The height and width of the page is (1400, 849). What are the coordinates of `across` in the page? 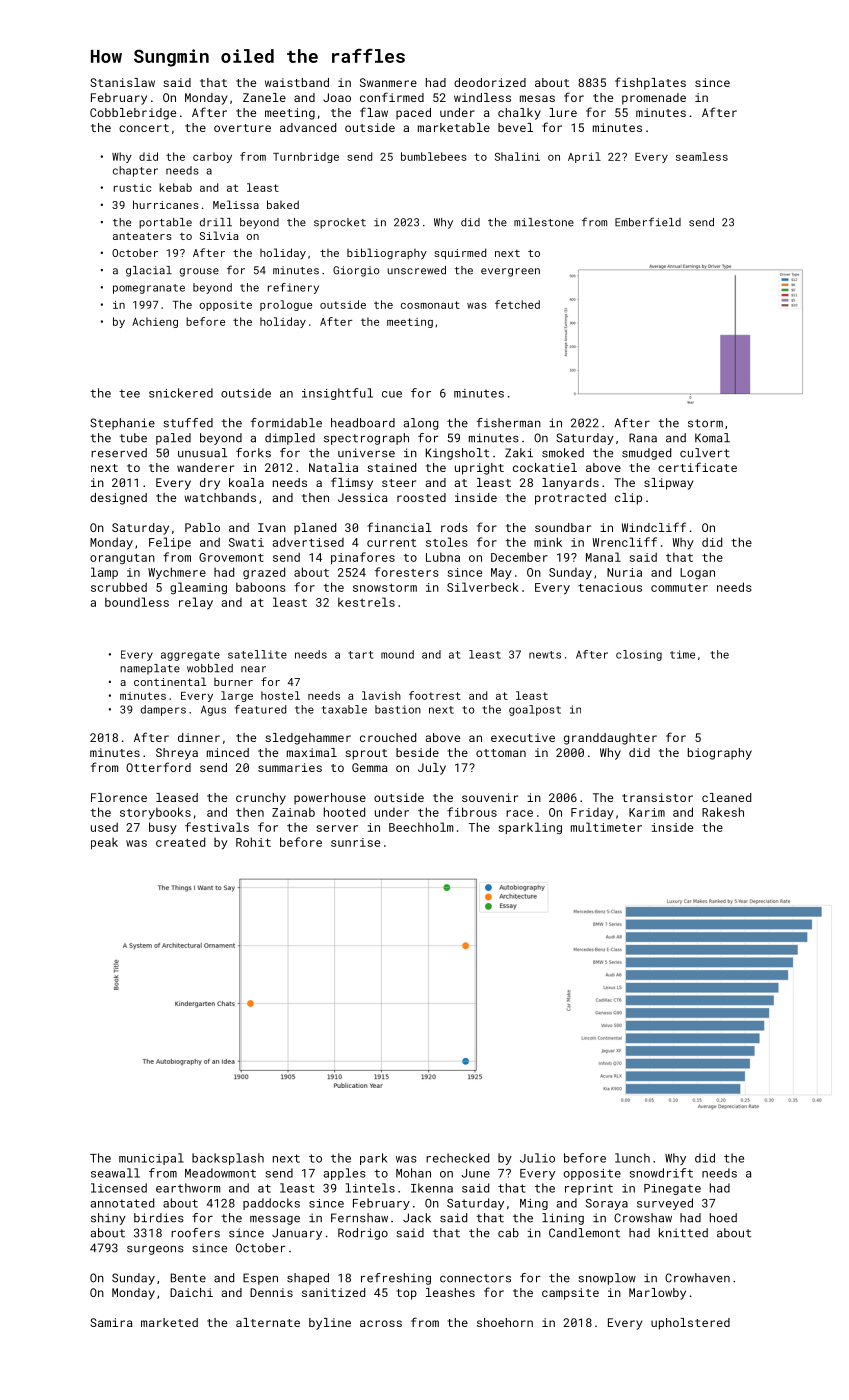 It's located at (381, 1323).
